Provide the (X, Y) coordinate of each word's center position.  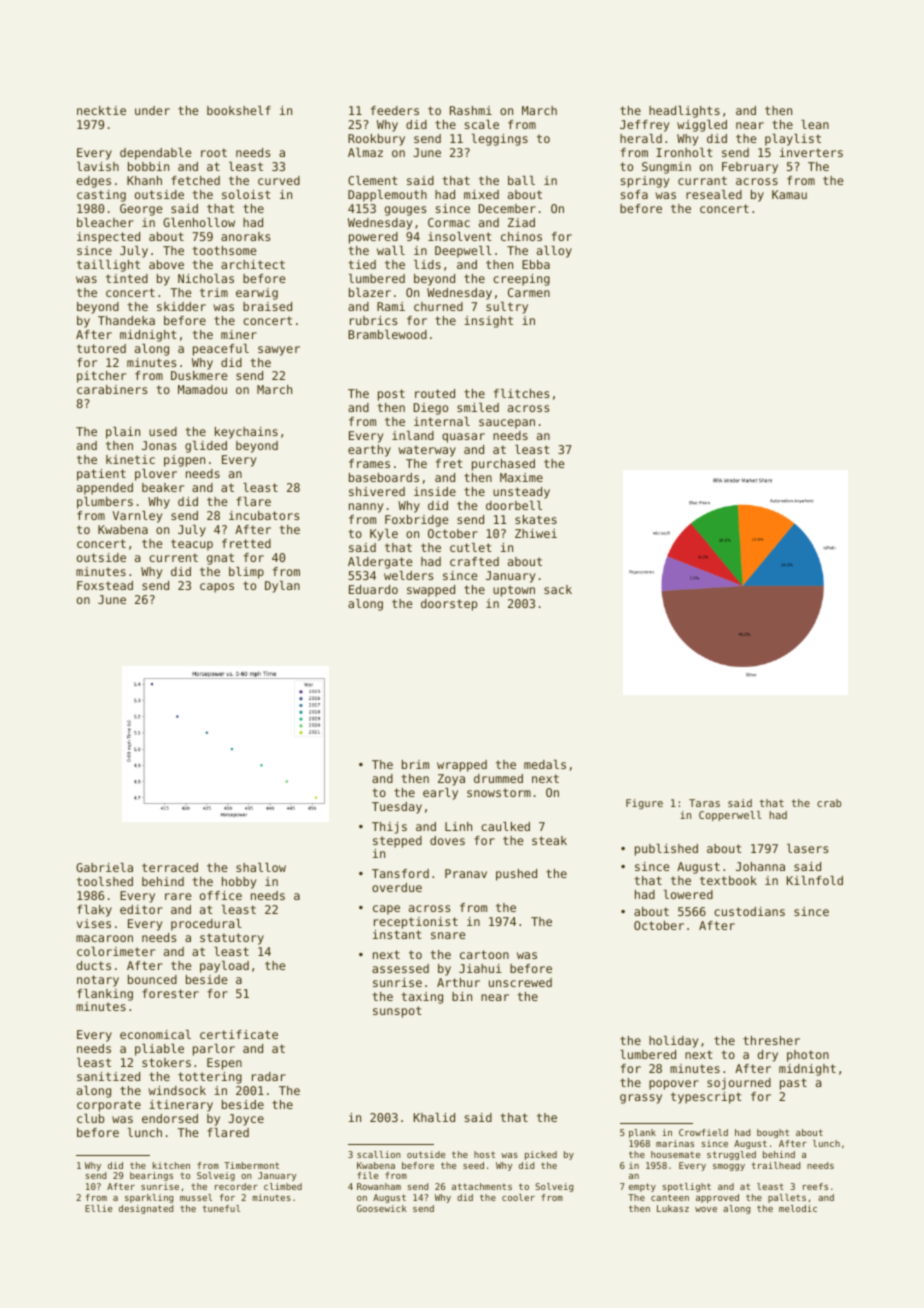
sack (558, 589)
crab (829, 803)
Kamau (789, 194)
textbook (728, 880)
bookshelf (239, 110)
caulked (505, 826)
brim (415, 764)
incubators (264, 515)
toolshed (105, 881)
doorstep (449, 605)
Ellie (98, 1208)
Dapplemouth (387, 196)
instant (397, 934)
